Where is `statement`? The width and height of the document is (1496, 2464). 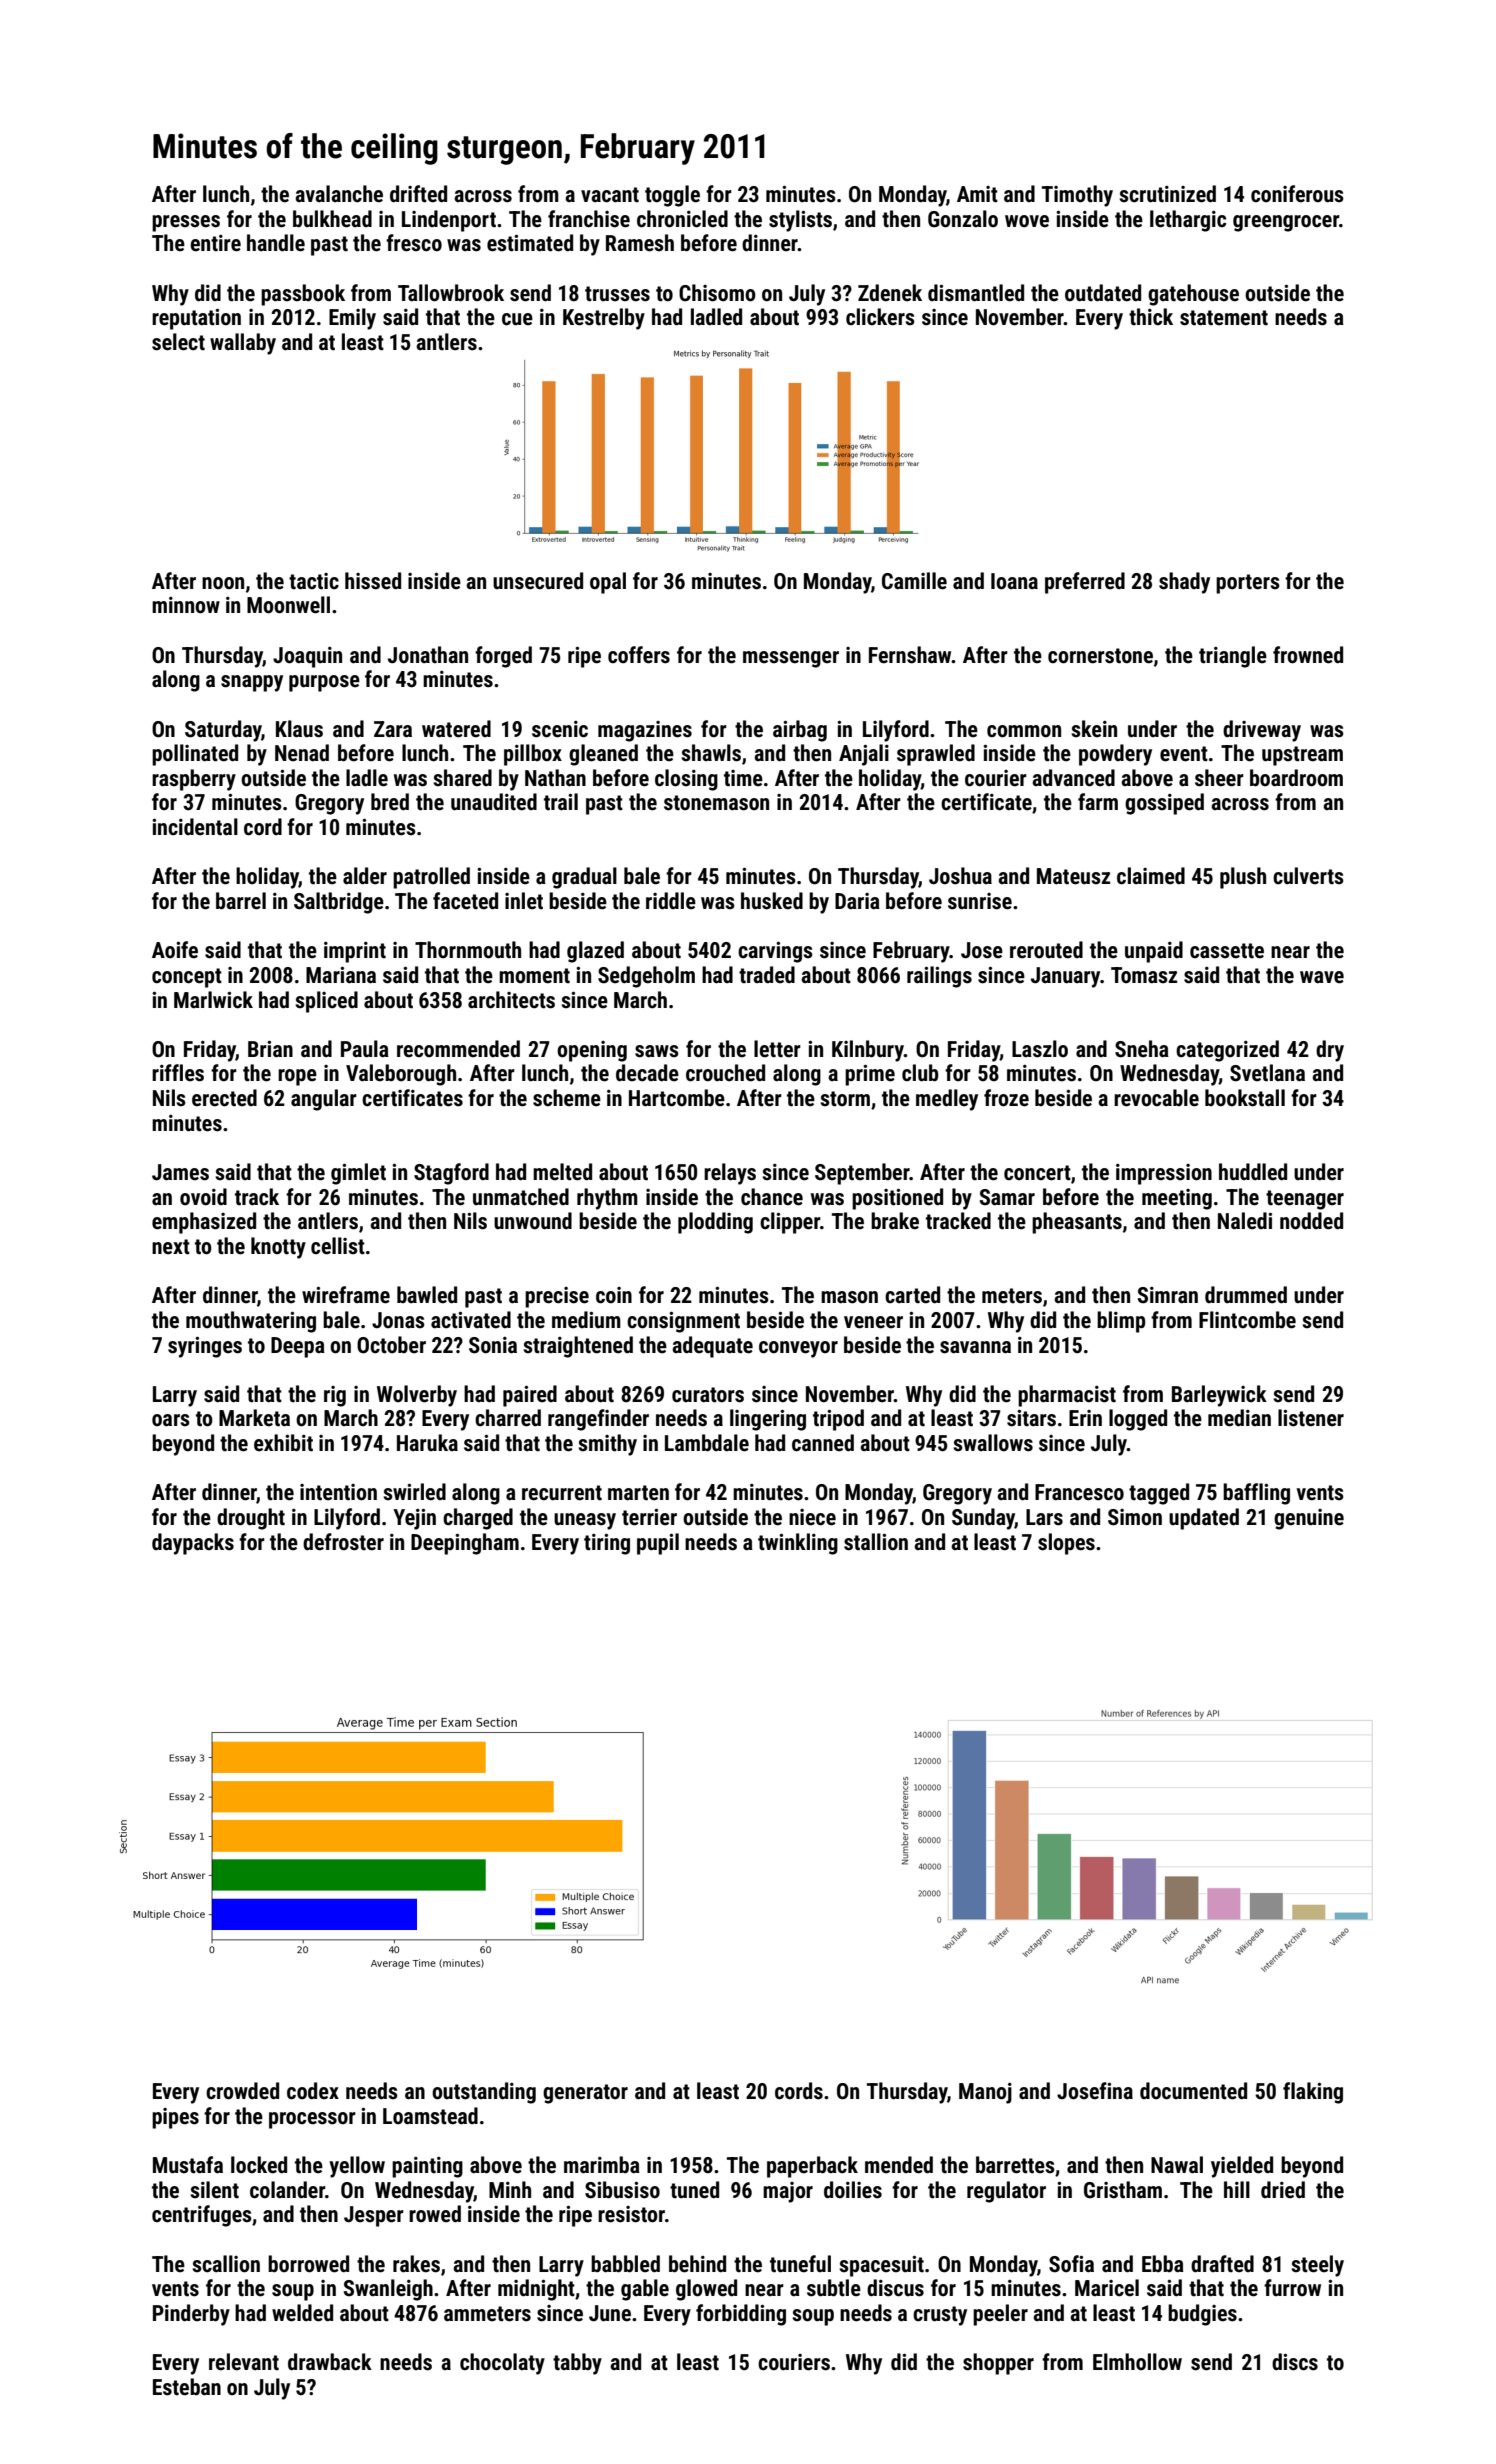 statement is located at coordinates (1224, 318).
